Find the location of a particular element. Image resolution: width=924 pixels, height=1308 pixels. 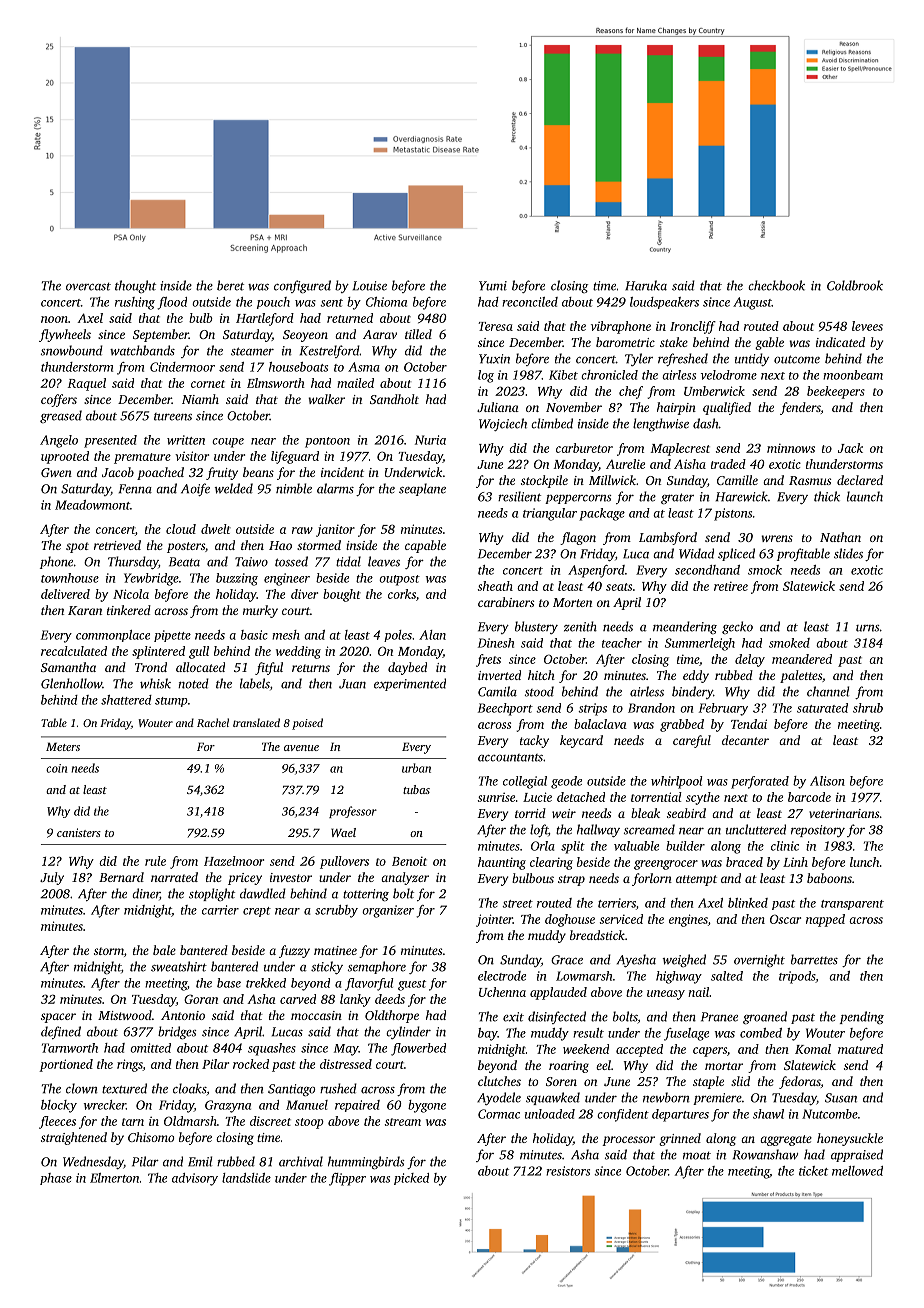

transparent is located at coordinates (852, 905).
